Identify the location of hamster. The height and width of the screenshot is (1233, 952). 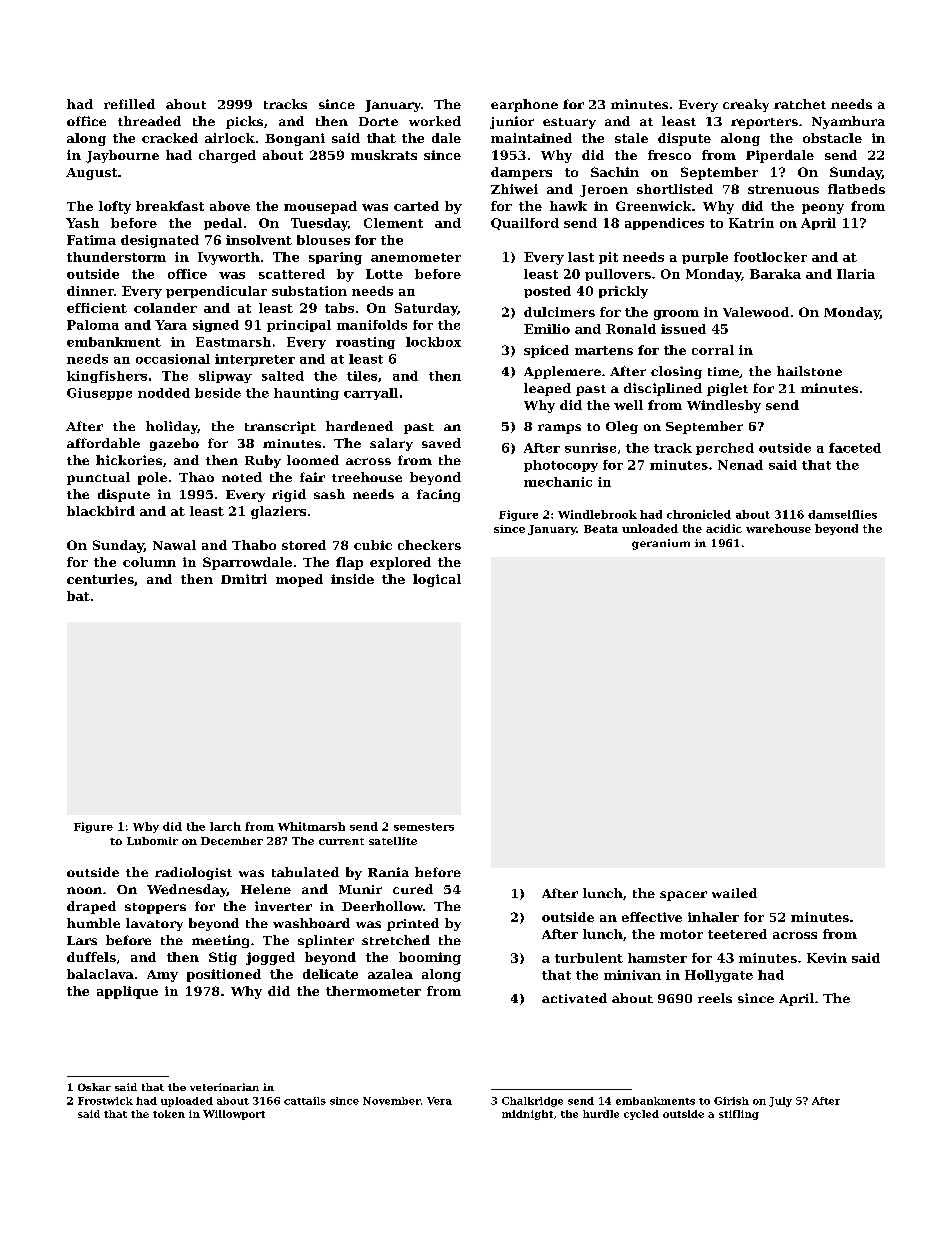
(657, 958).
